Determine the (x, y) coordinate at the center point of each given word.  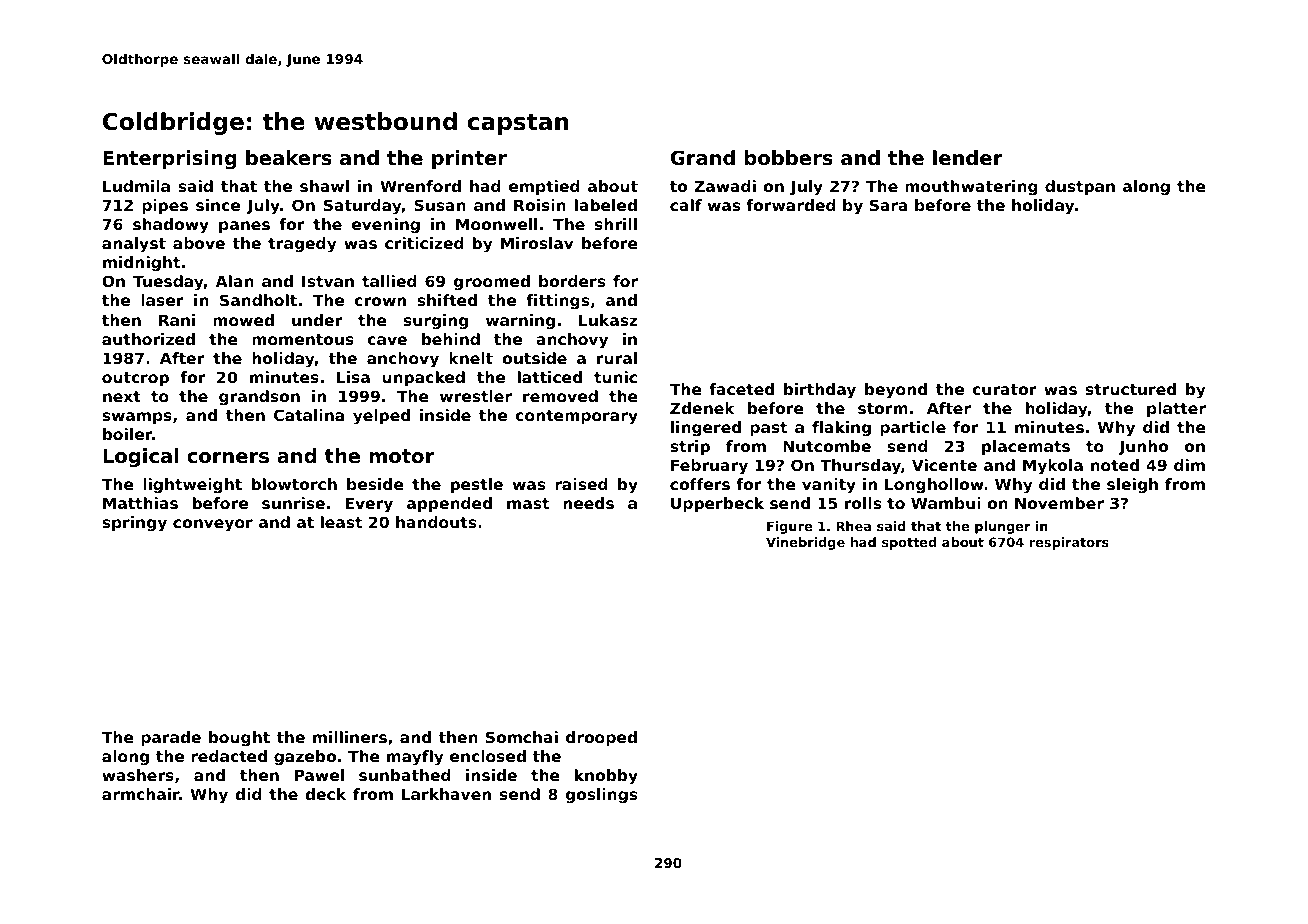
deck (325, 794)
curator (1004, 389)
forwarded (791, 205)
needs (588, 503)
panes (244, 227)
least (341, 522)
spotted (909, 543)
